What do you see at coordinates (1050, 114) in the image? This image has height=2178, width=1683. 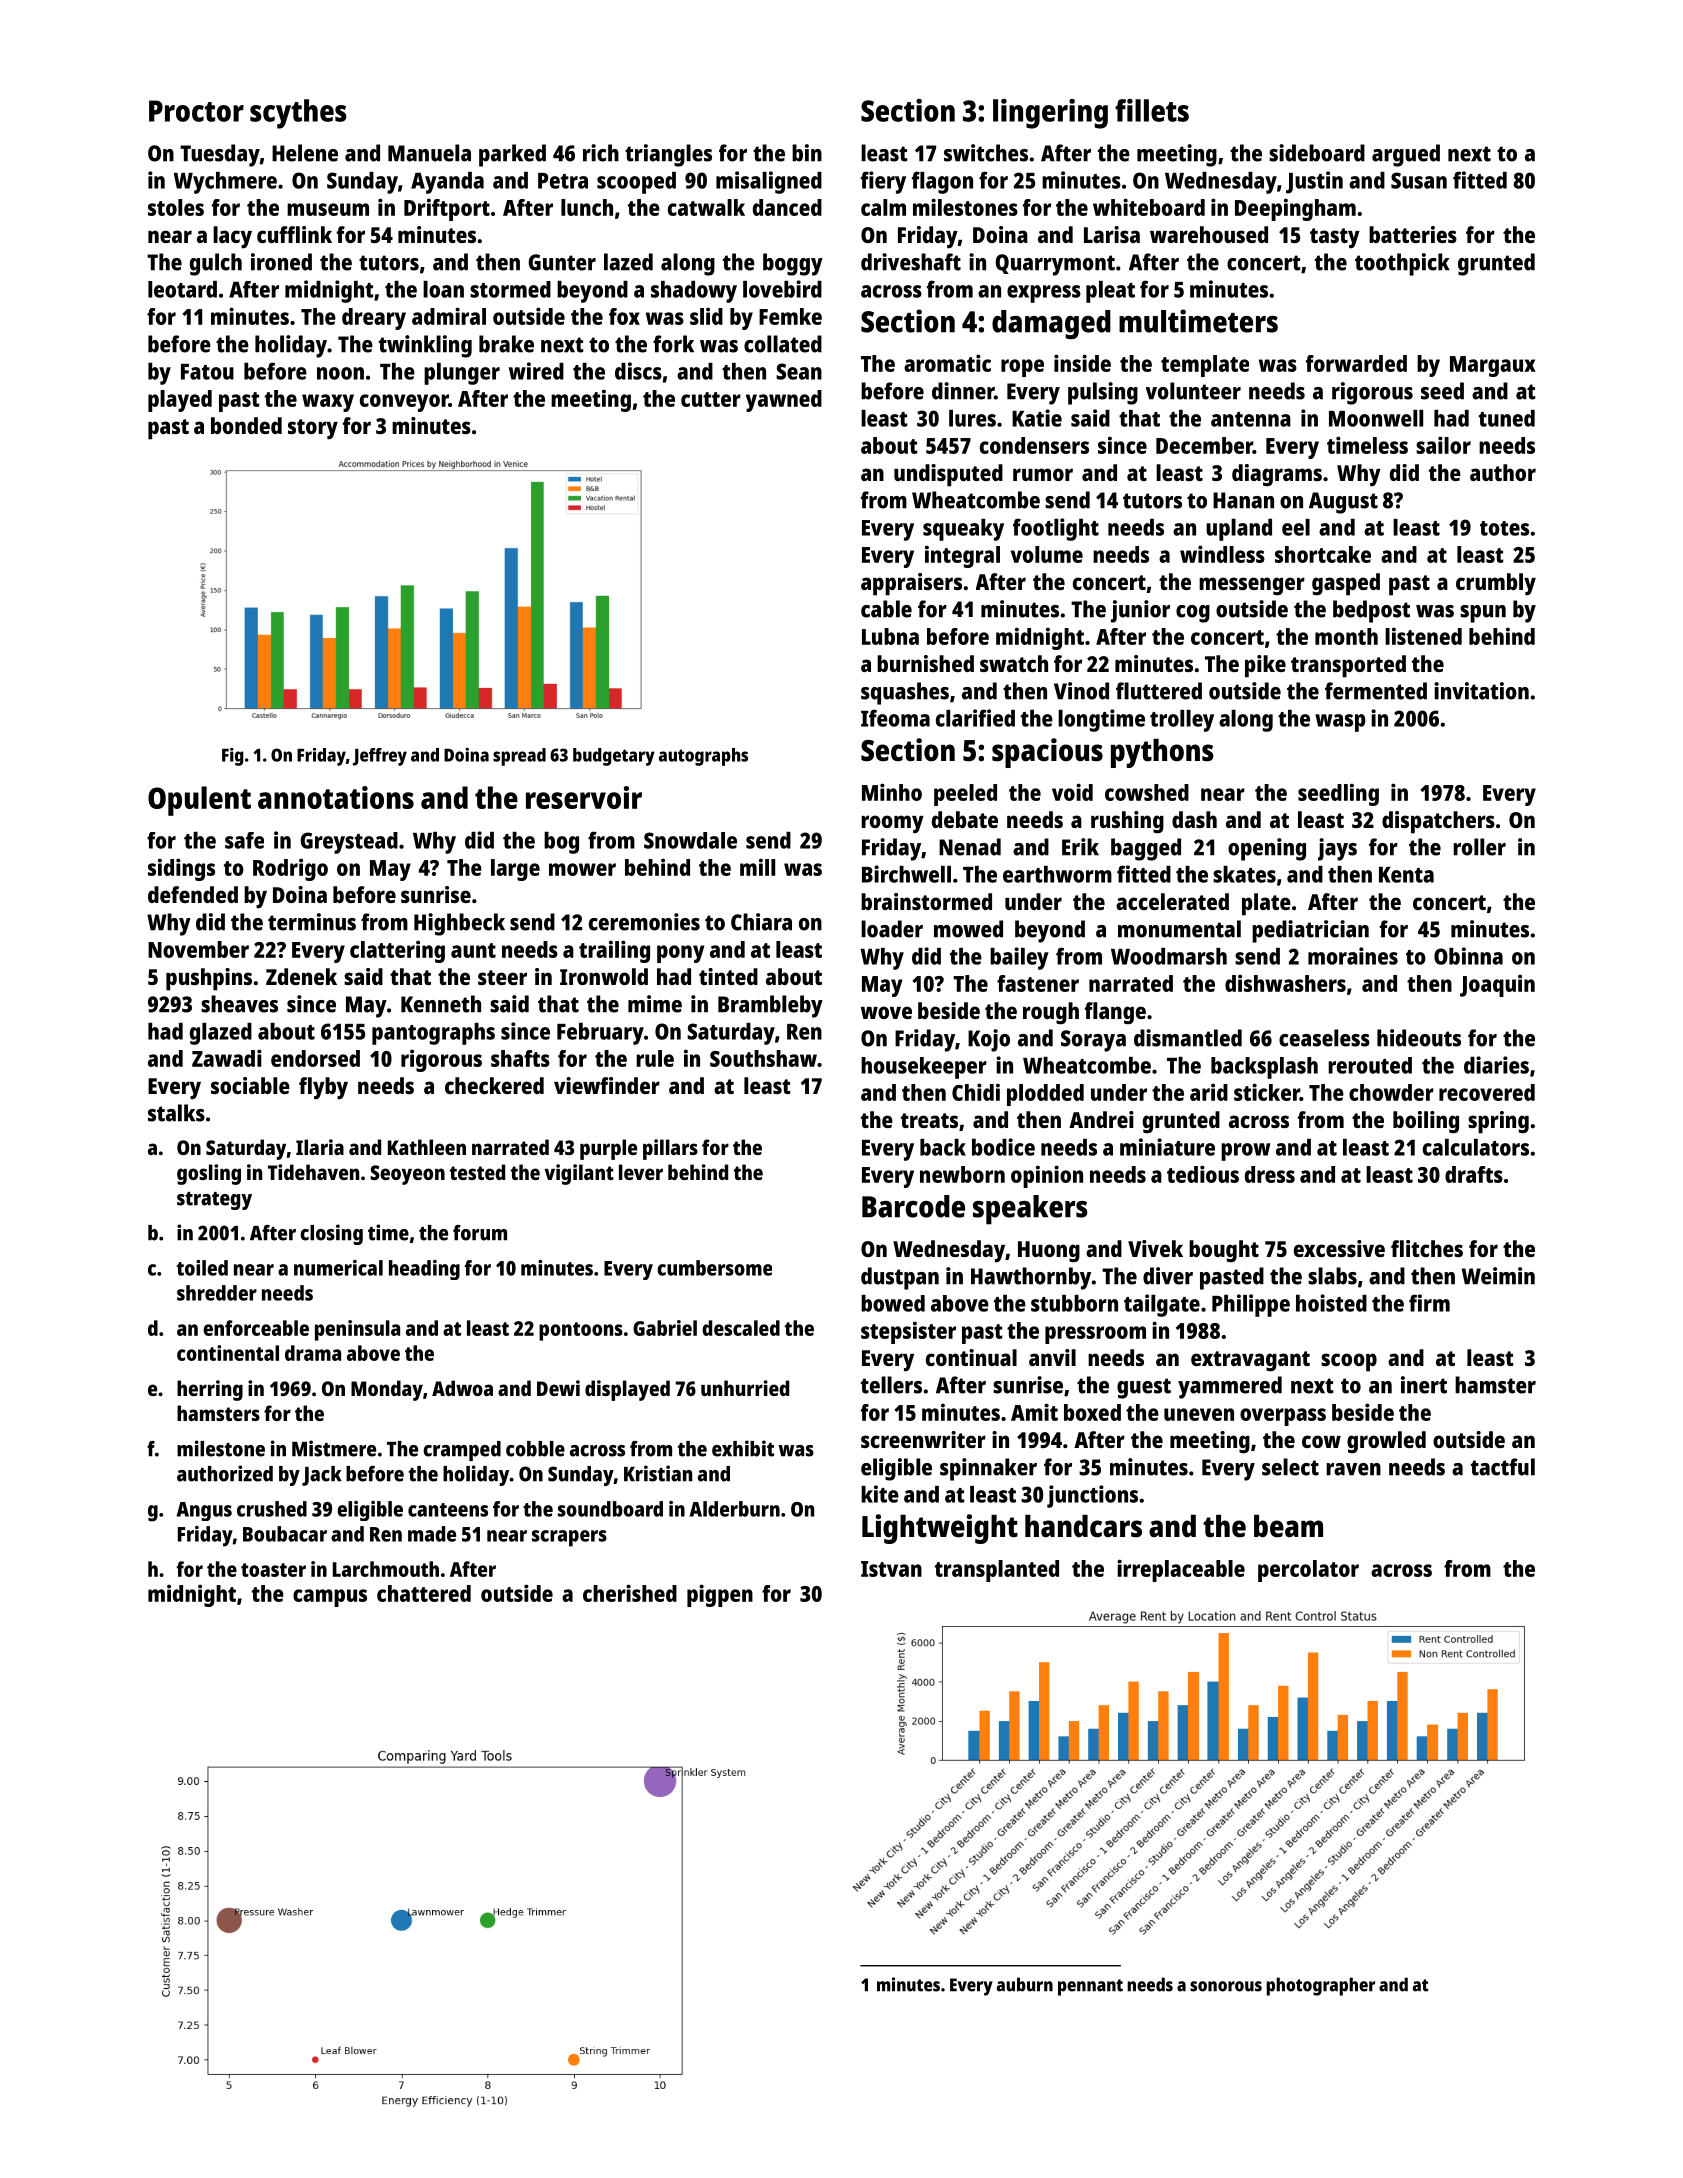 I see `lingering` at bounding box center [1050, 114].
